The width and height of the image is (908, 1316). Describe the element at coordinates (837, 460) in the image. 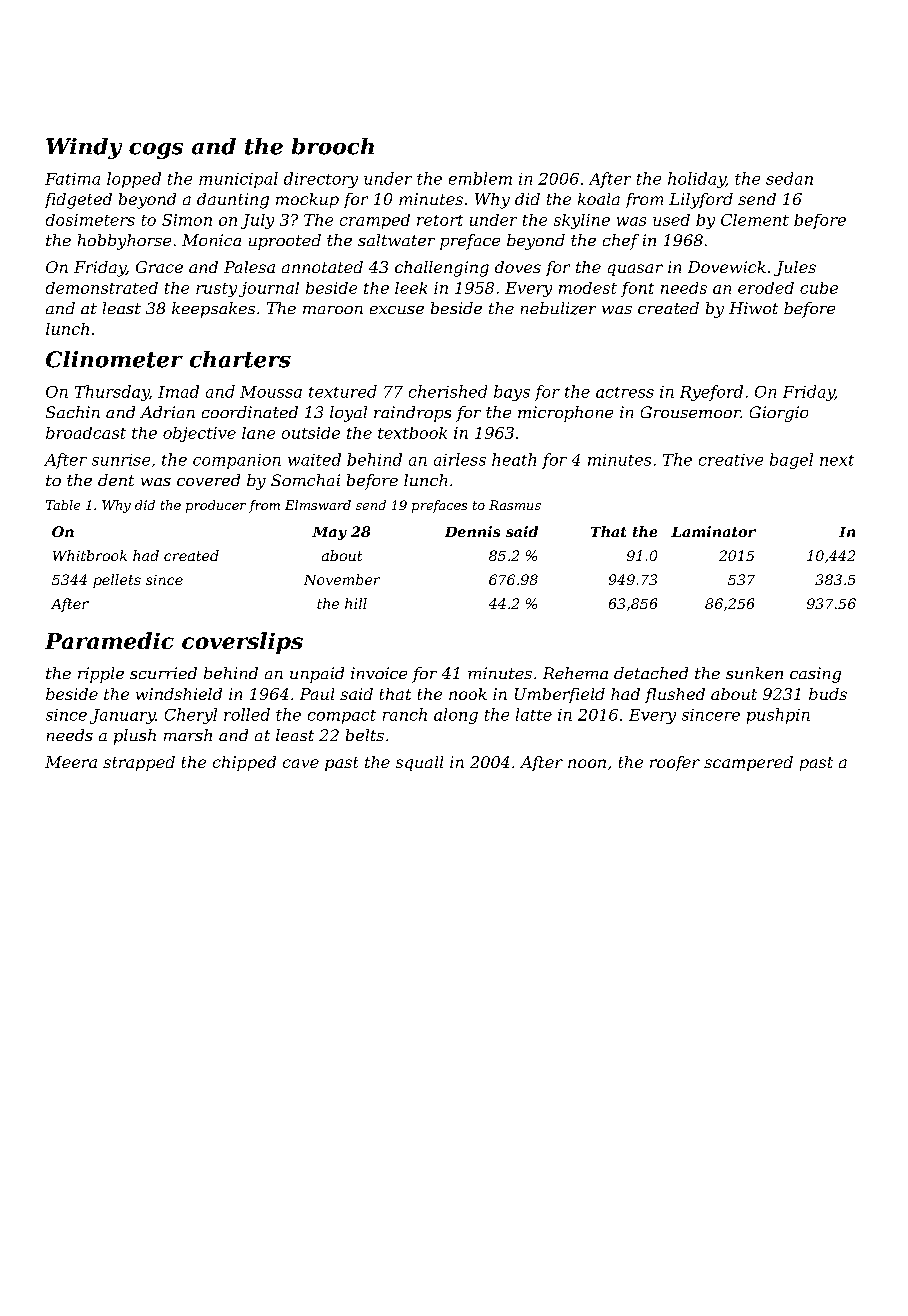

I see `next` at that location.
